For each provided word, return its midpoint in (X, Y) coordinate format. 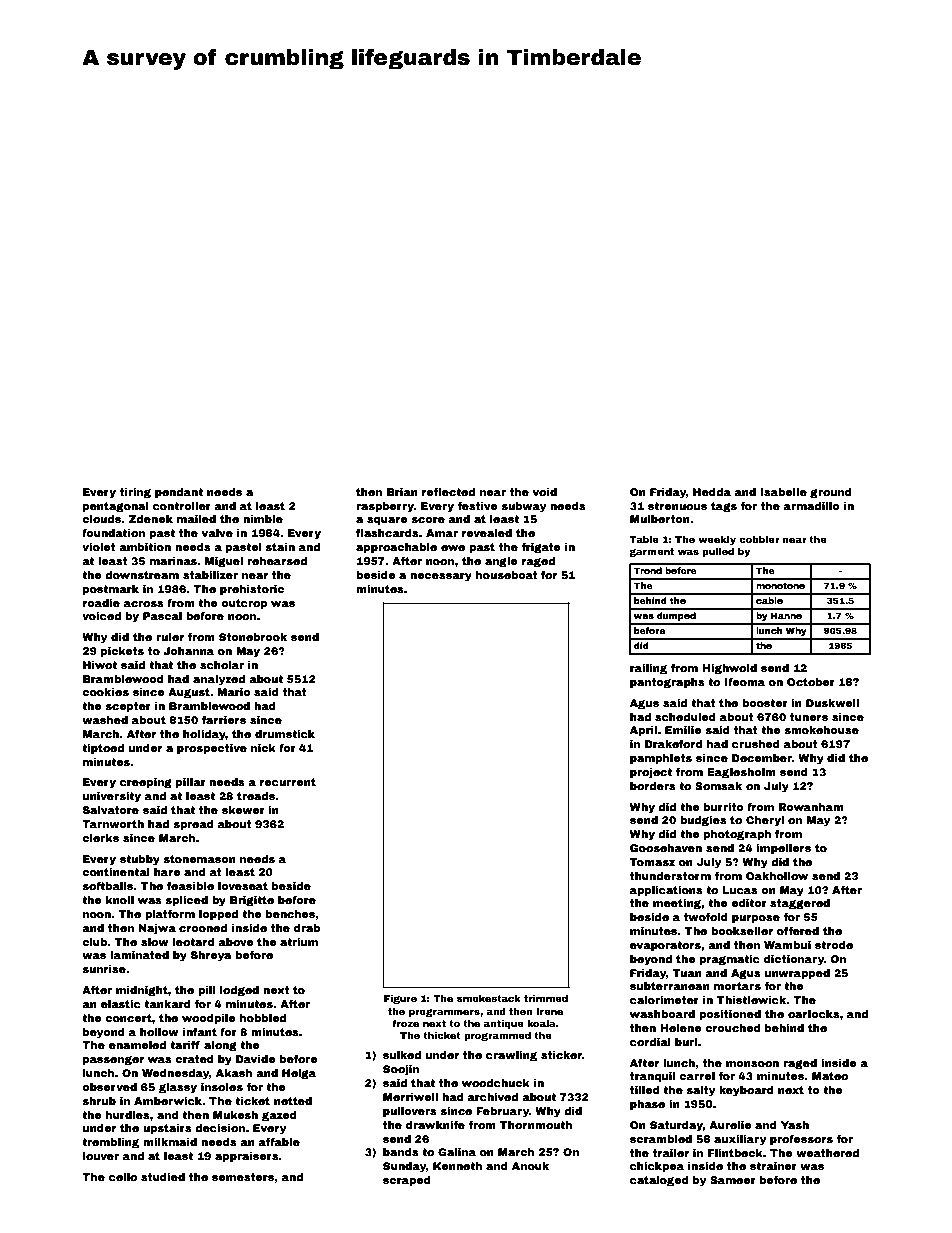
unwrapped (797, 974)
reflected (448, 492)
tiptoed (103, 749)
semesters (243, 1177)
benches (290, 914)
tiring (135, 493)
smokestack (489, 998)
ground (831, 493)
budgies (703, 821)
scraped (407, 1181)
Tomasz (652, 862)
